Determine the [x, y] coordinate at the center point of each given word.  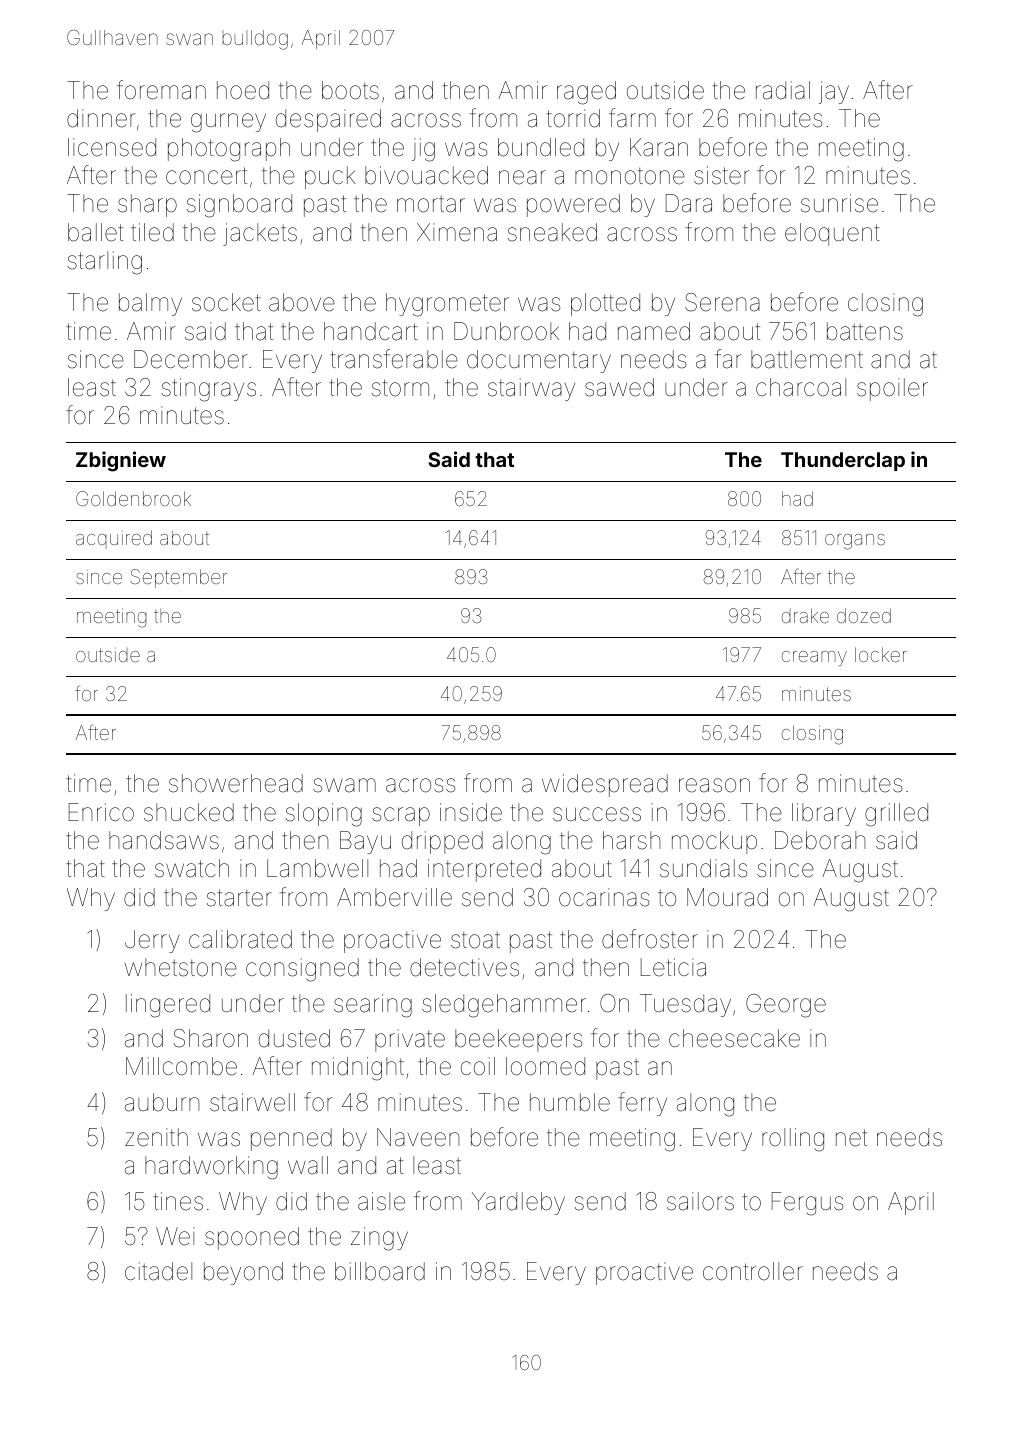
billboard [380, 1271]
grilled [896, 815]
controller [753, 1271]
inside [471, 812]
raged [586, 93]
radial [783, 90]
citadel [158, 1271]
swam [344, 785]
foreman [161, 90]
